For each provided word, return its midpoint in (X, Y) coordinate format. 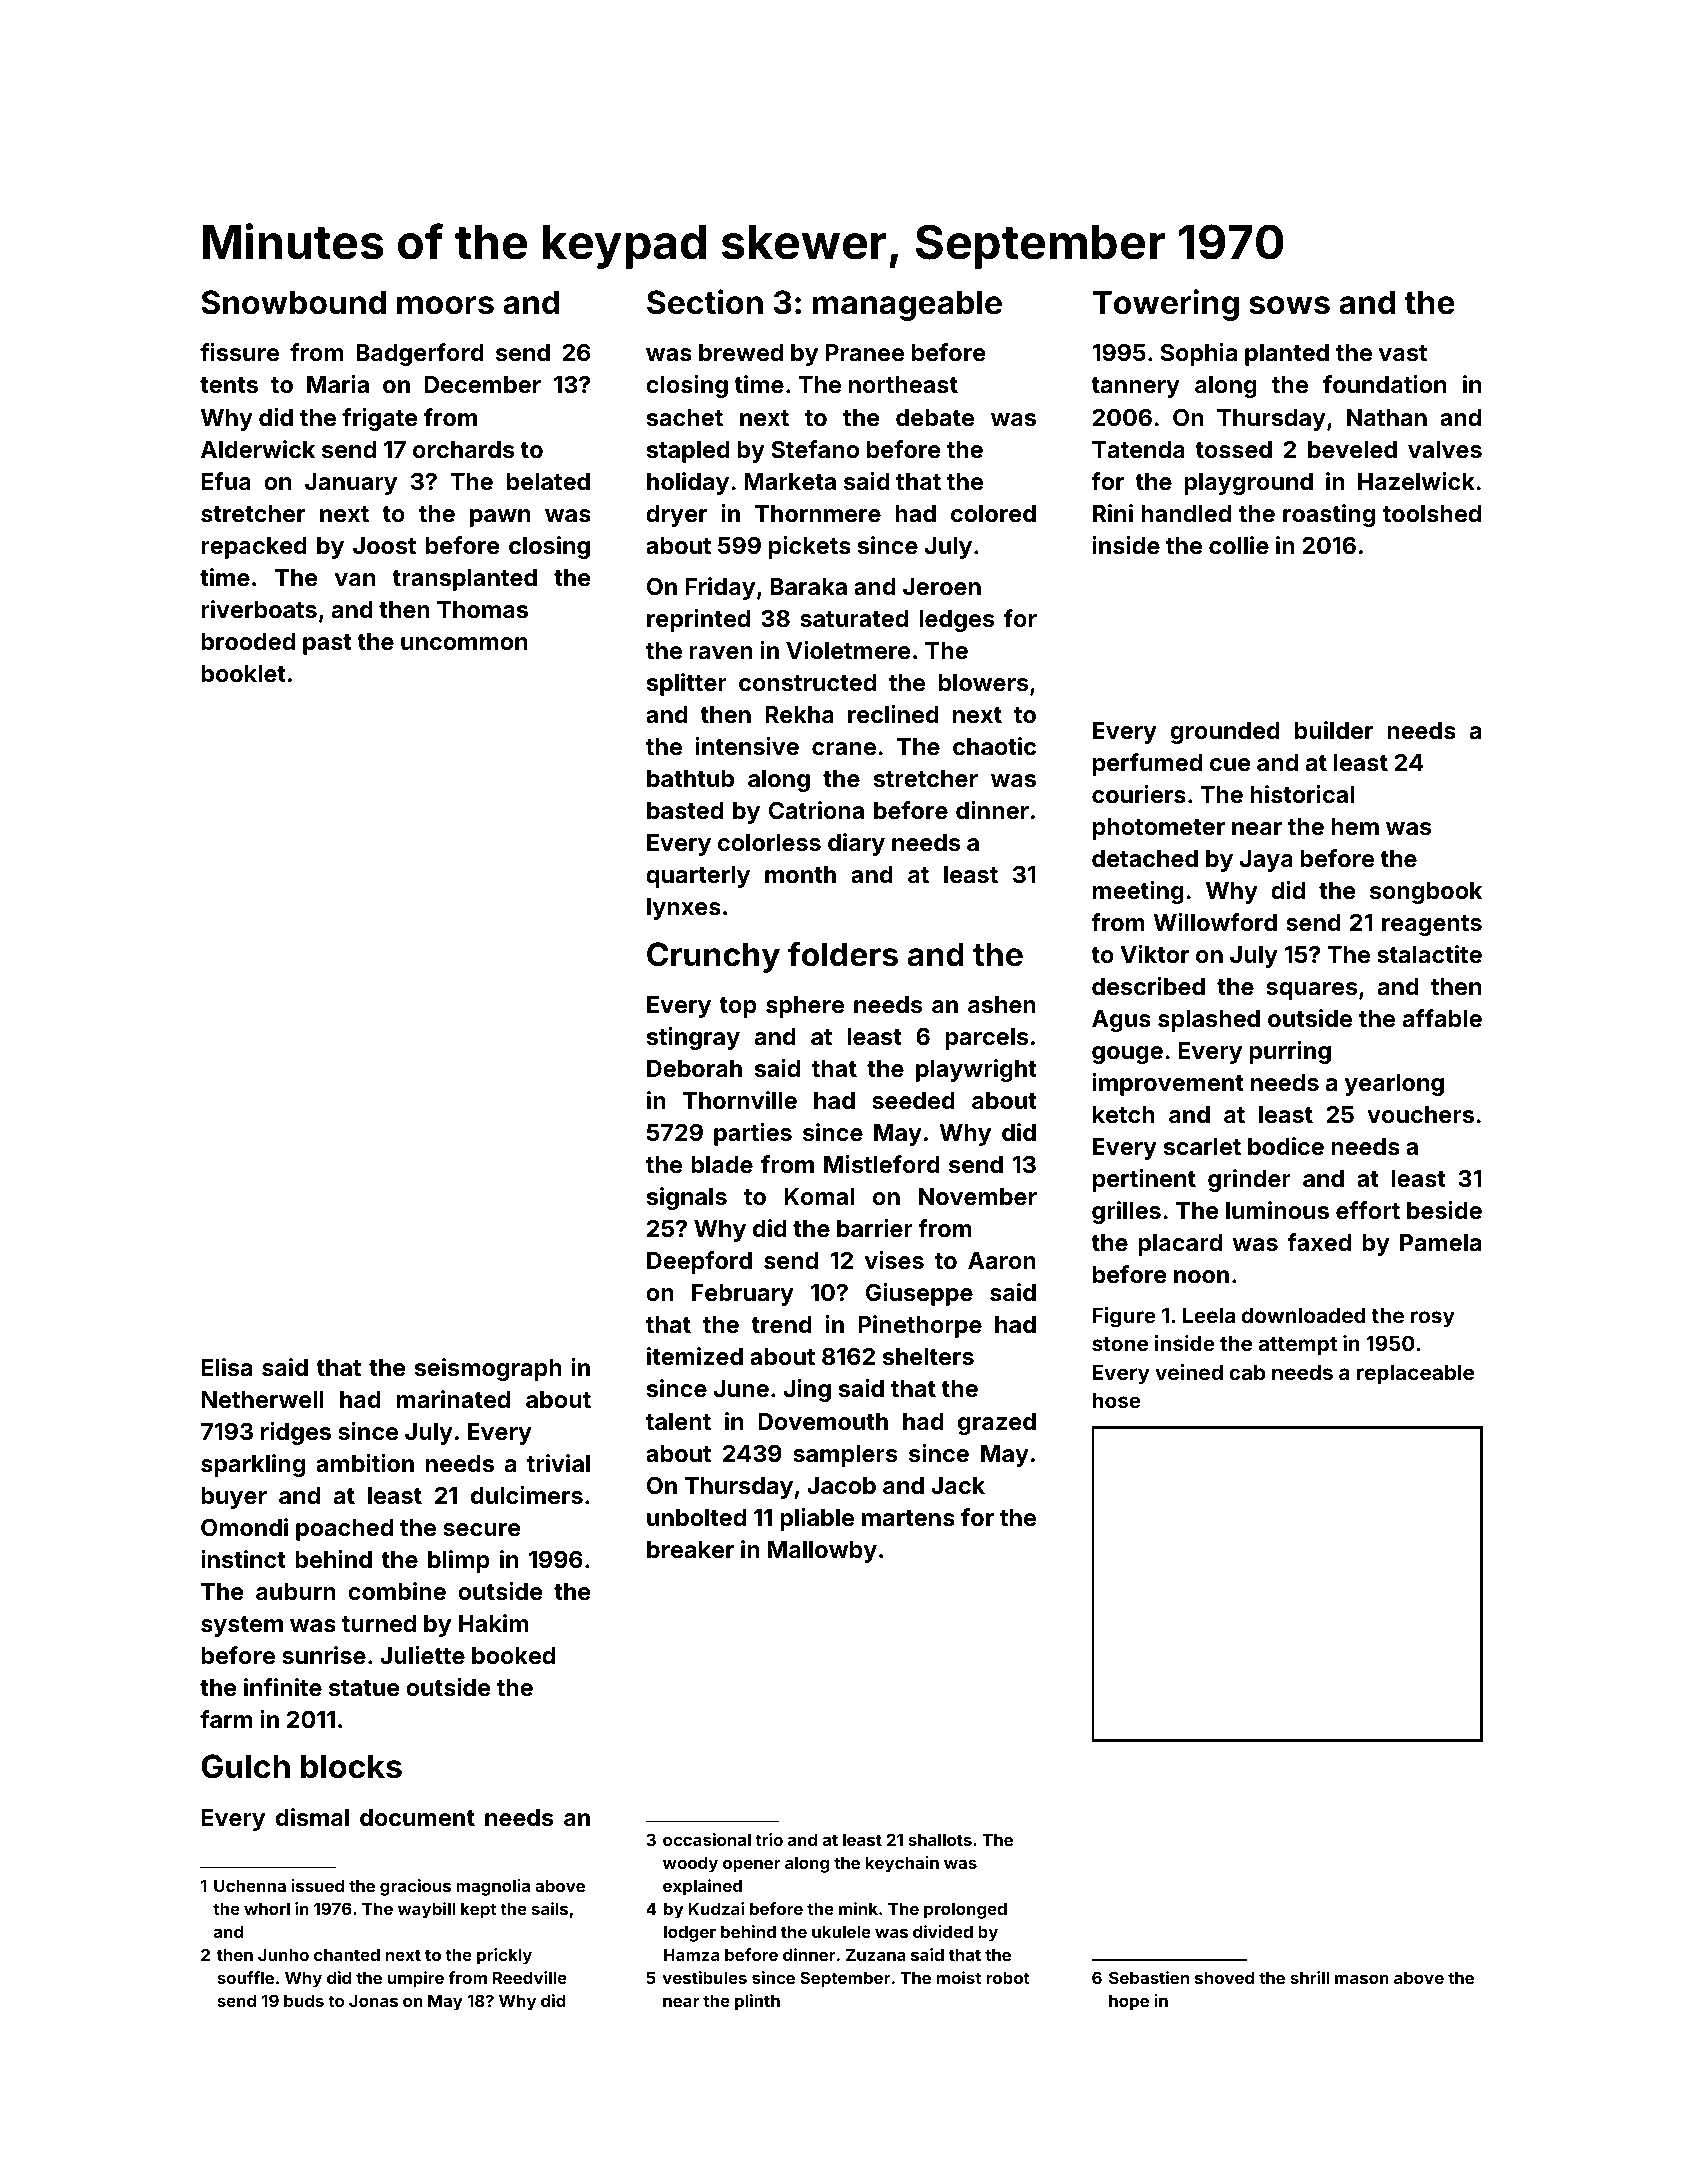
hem (1355, 826)
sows (1289, 305)
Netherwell (263, 1399)
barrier (875, 1228)
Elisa (227, 1367)
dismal (312, 1817)
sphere (805, 1007)
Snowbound (293, 302)
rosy (1433, 1319)
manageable (907, 305)
